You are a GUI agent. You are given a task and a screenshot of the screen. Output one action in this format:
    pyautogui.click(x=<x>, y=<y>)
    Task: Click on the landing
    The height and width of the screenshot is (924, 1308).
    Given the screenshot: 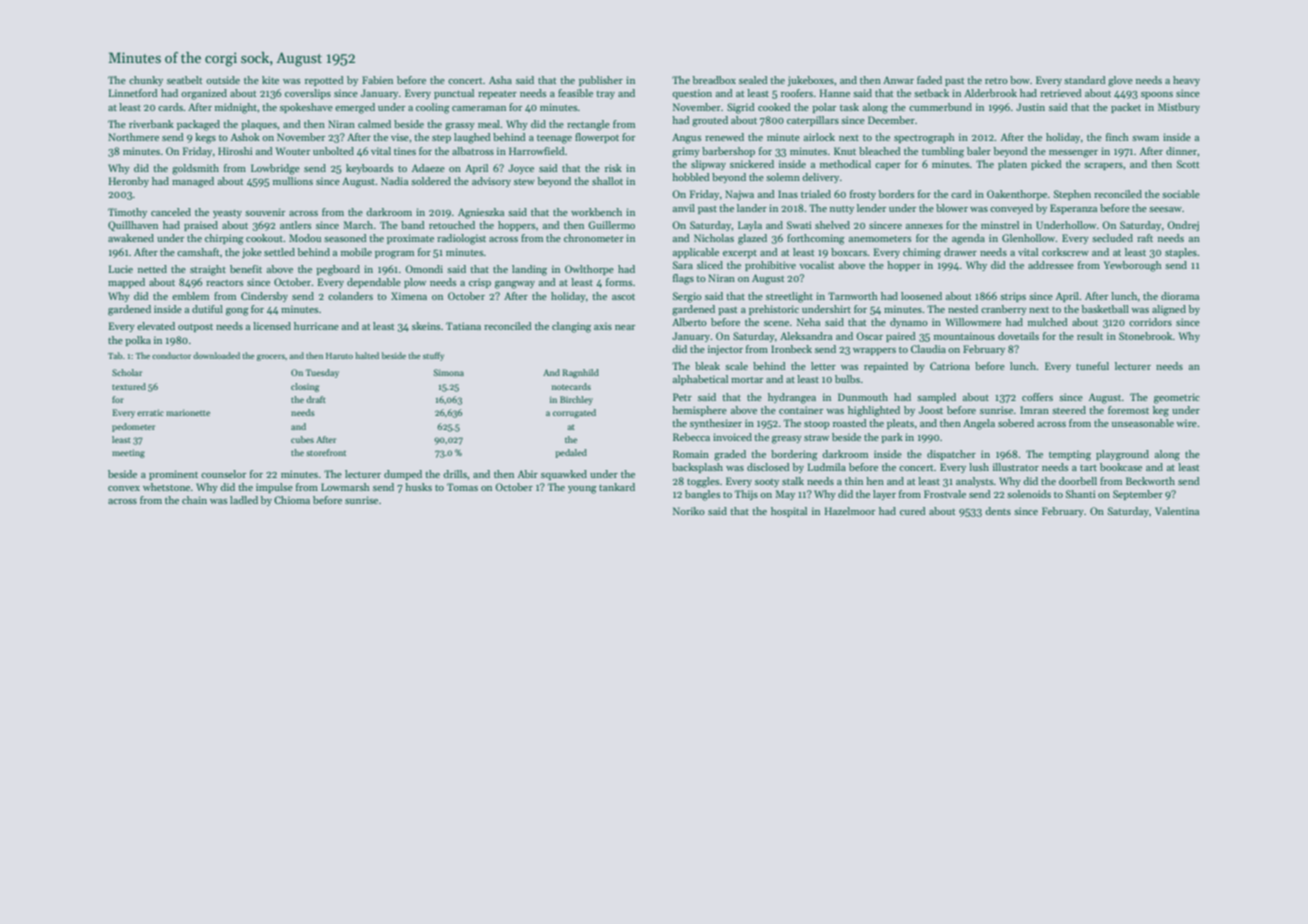 What is the action you would take?
    pyautogui.click(x=529, y=270)
